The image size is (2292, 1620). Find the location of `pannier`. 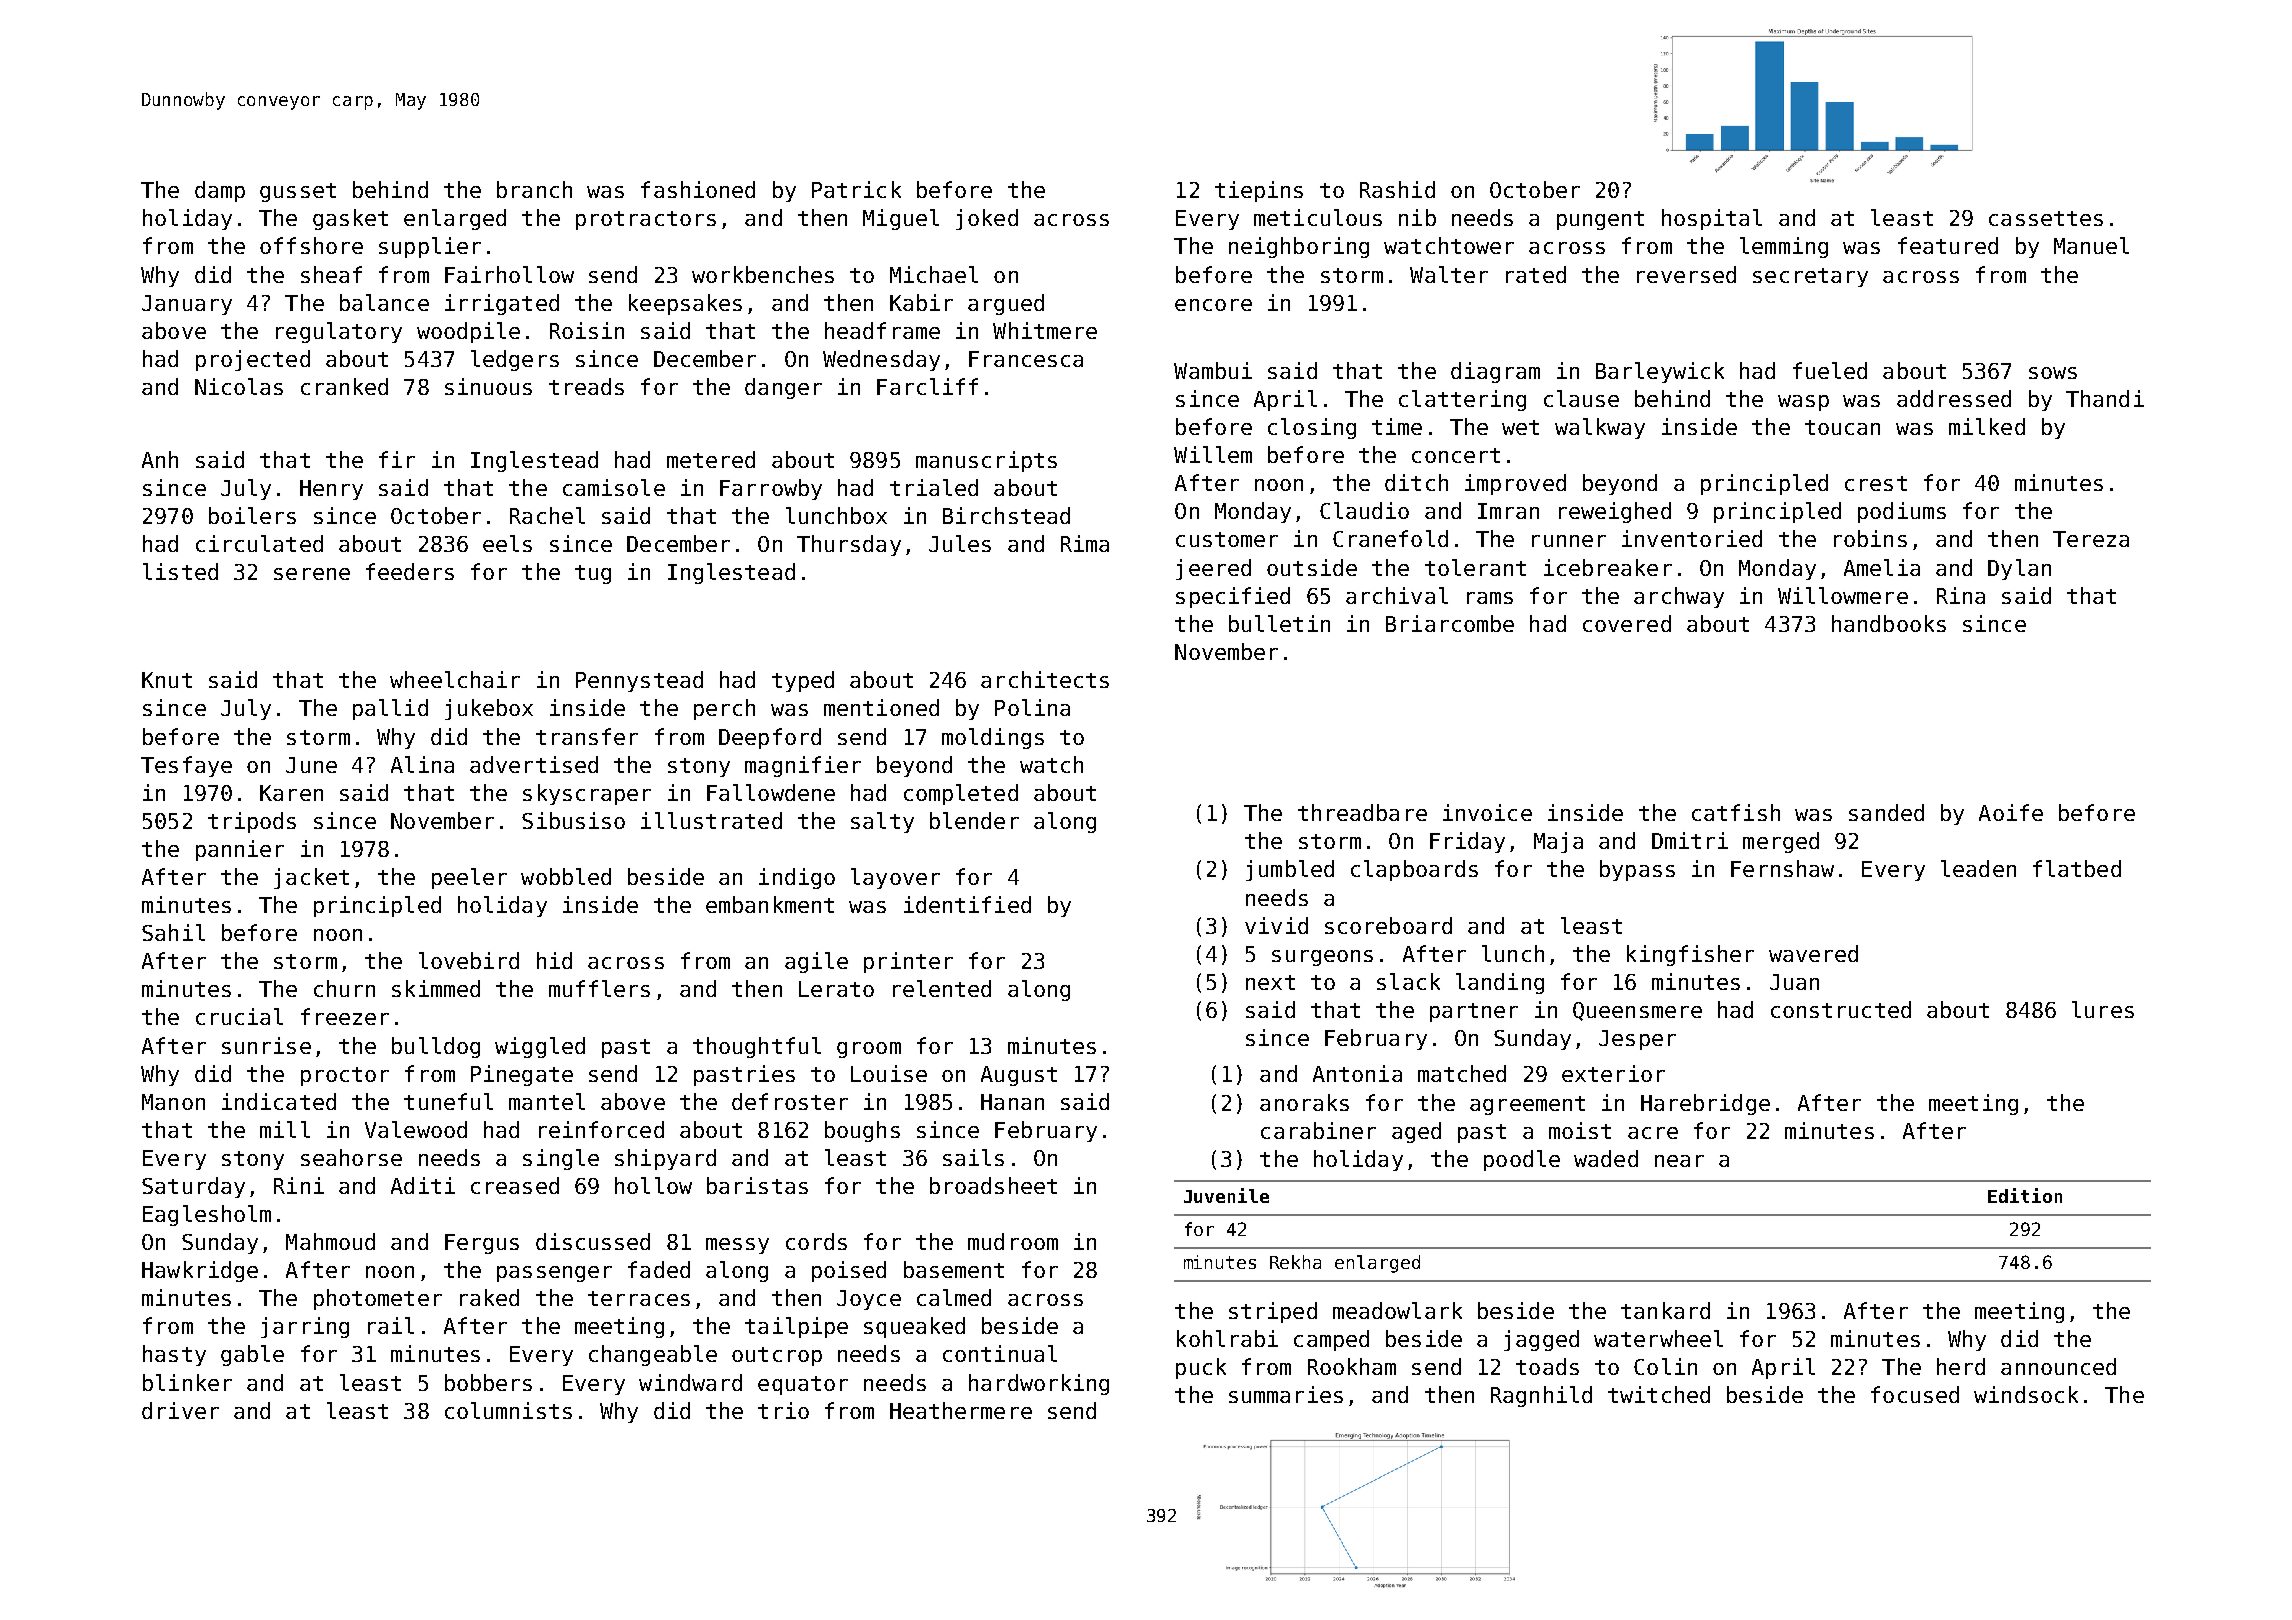

pannier is located at coordinates (240, 850).
